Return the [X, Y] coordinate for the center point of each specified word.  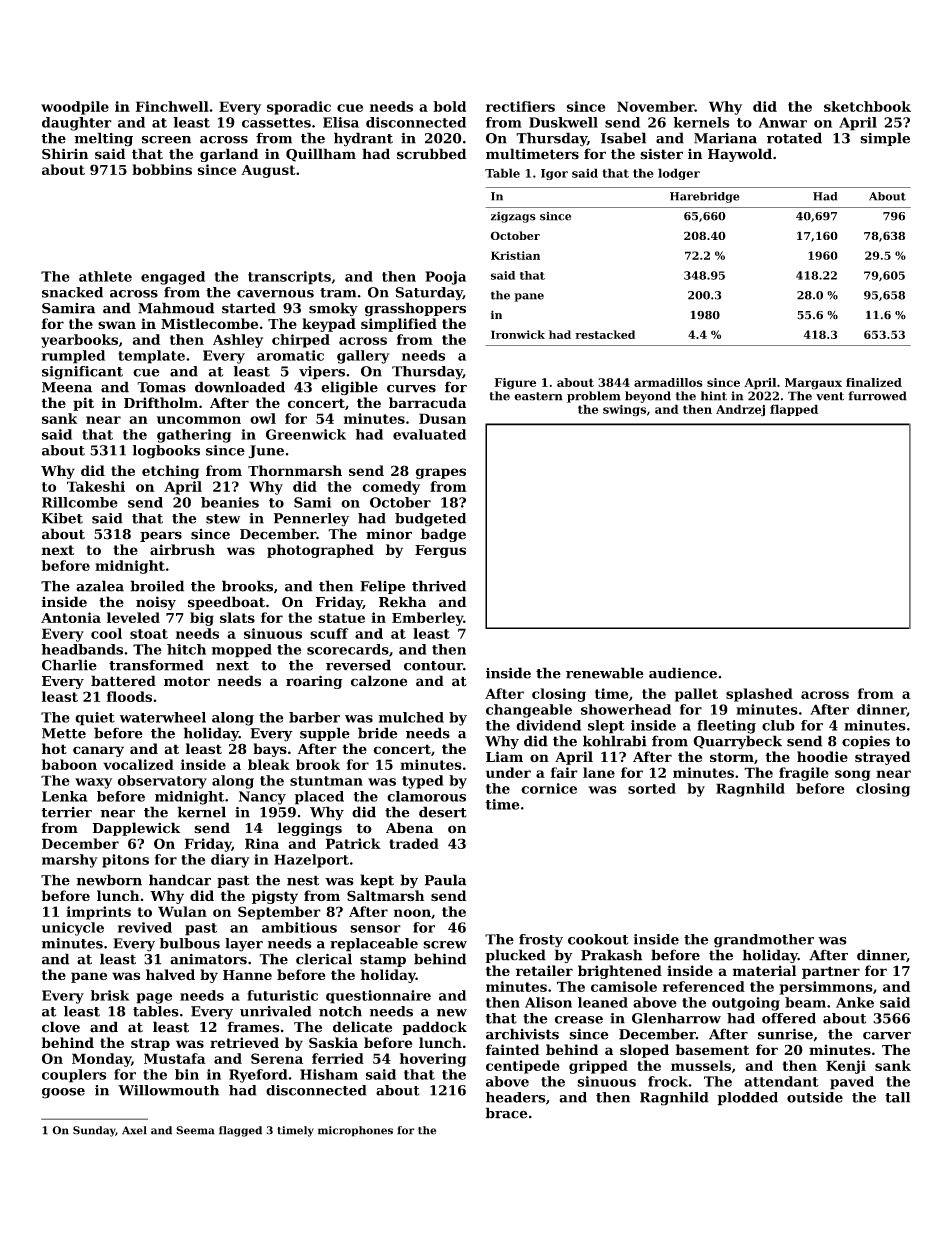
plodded [748, 1099]
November [656, 106]
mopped [242, 651]
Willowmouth [168, 1090]
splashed [759, 695]
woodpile [75, 108]
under [508, 772]
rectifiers [520, 106]
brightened [620, 972]
